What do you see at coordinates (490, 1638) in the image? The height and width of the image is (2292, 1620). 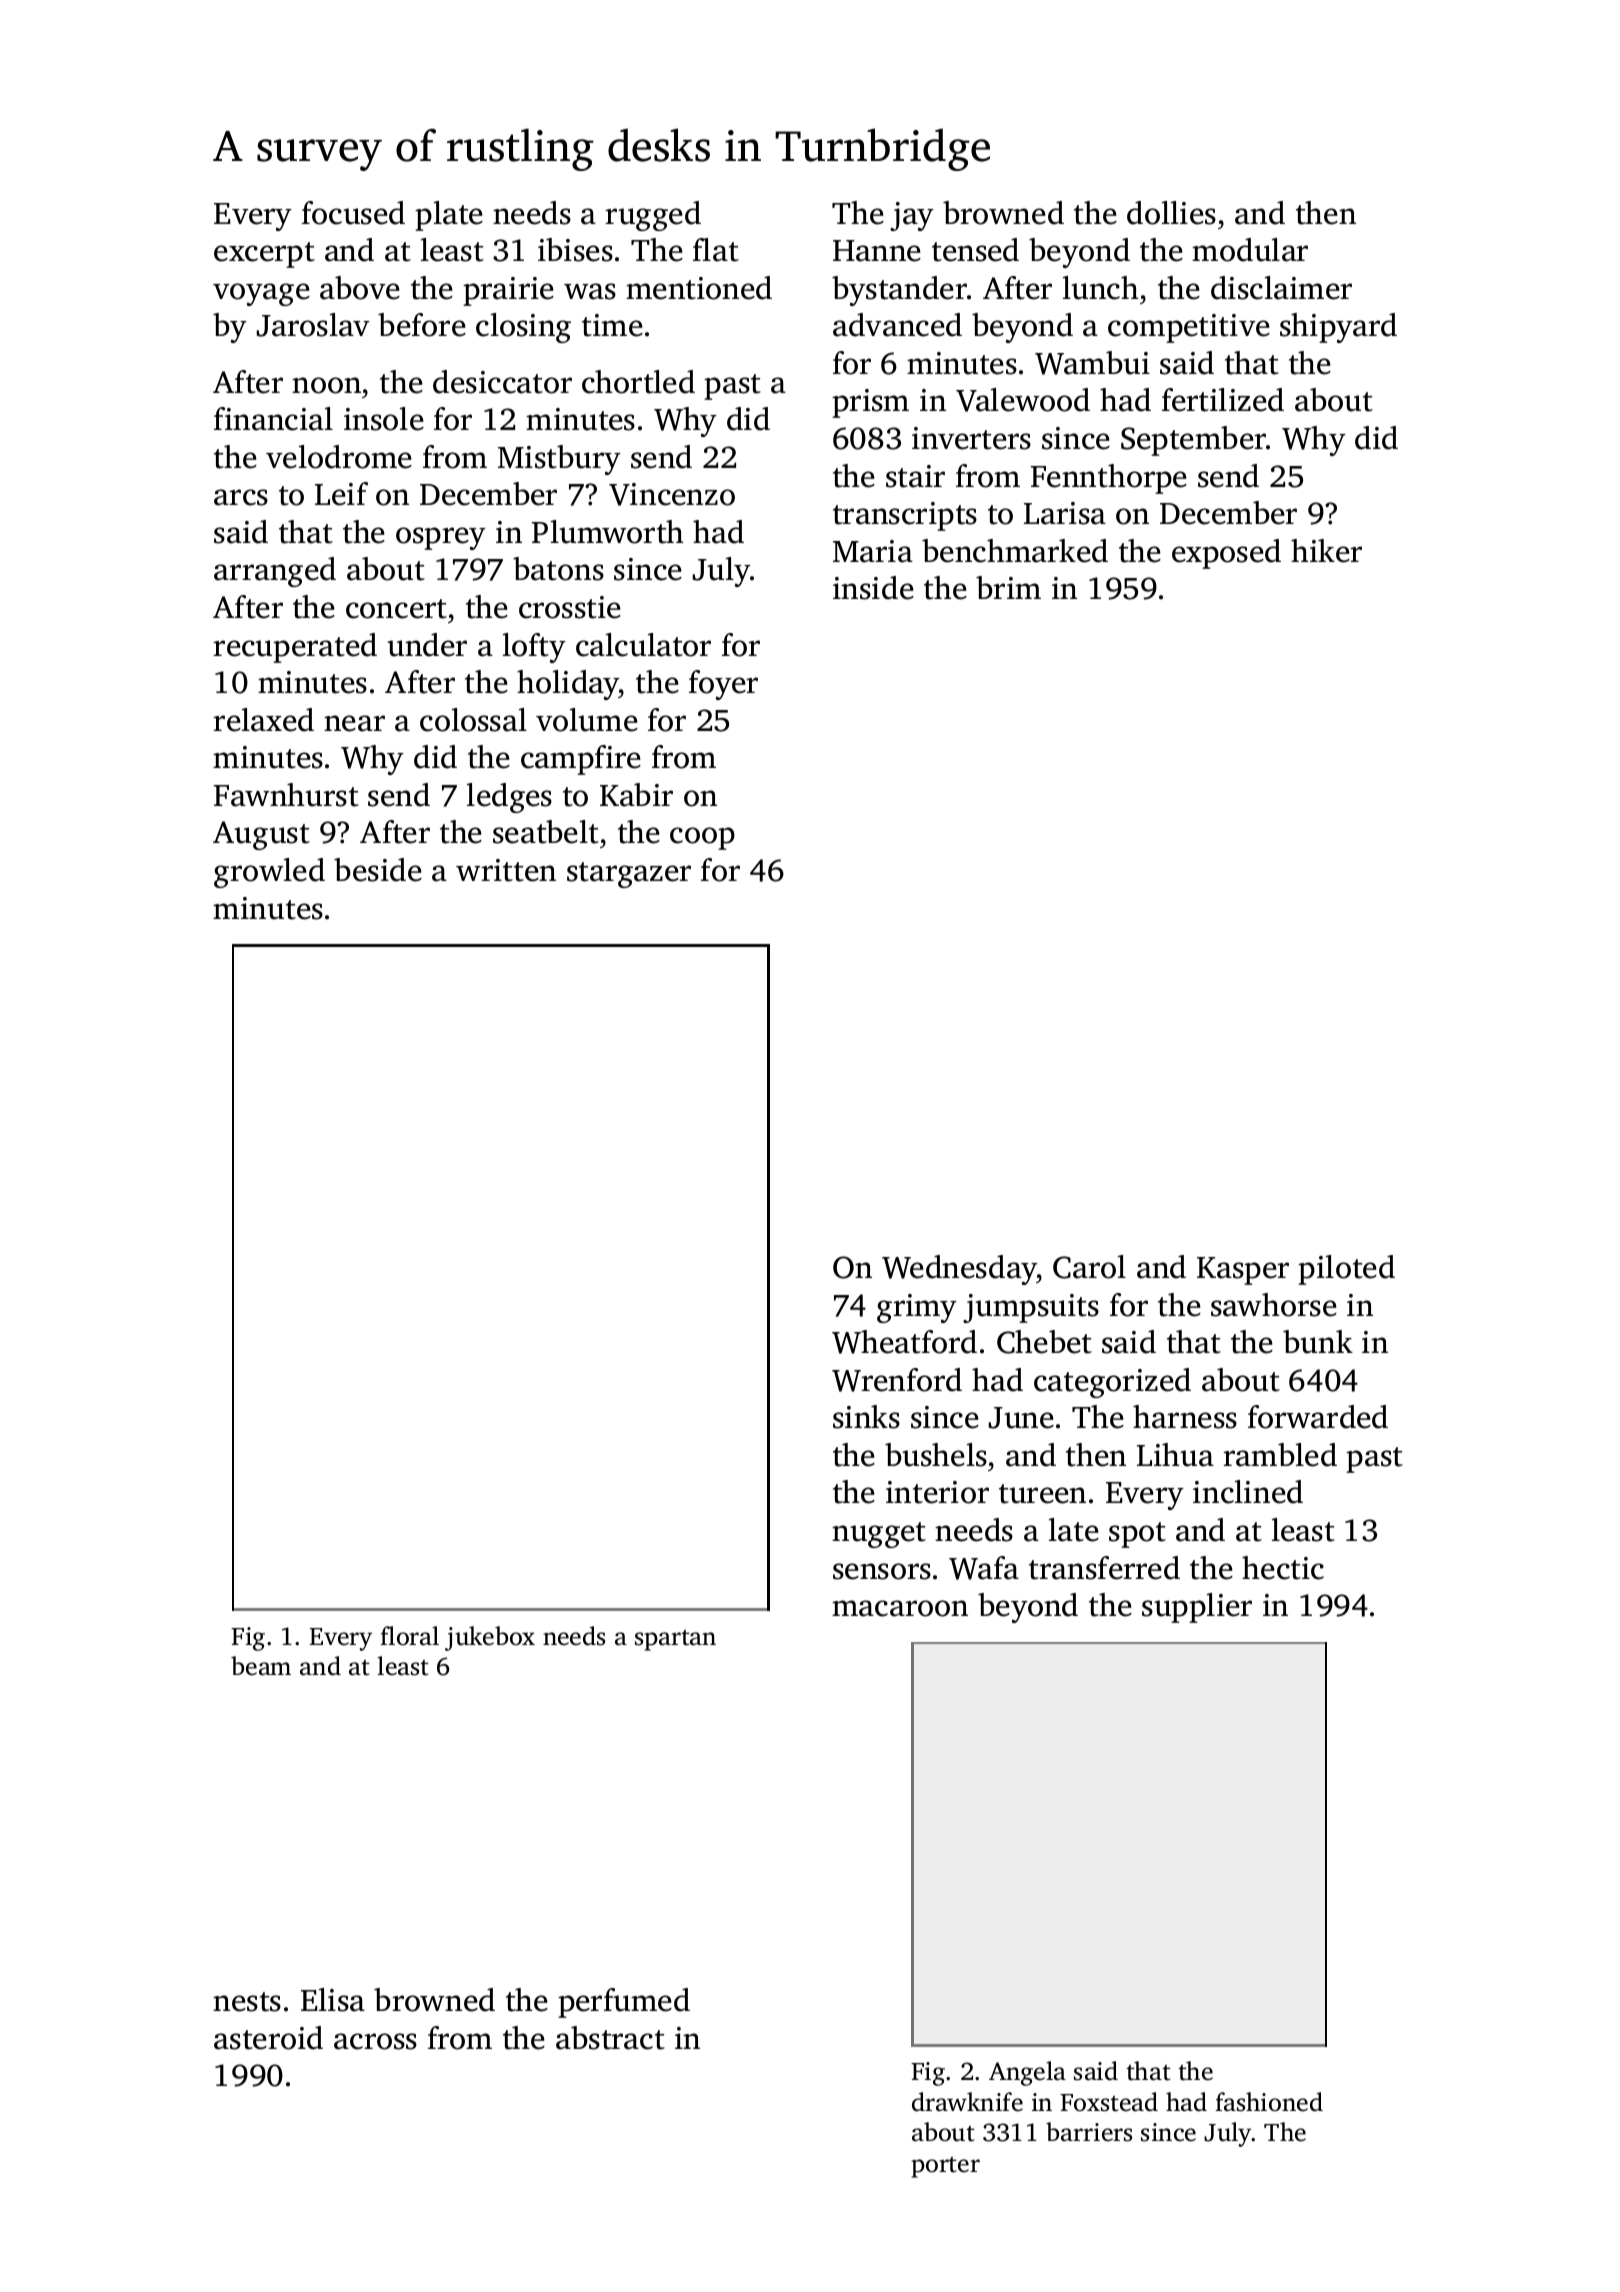 I see `jukebox` at bounding box center [490, 1638].
